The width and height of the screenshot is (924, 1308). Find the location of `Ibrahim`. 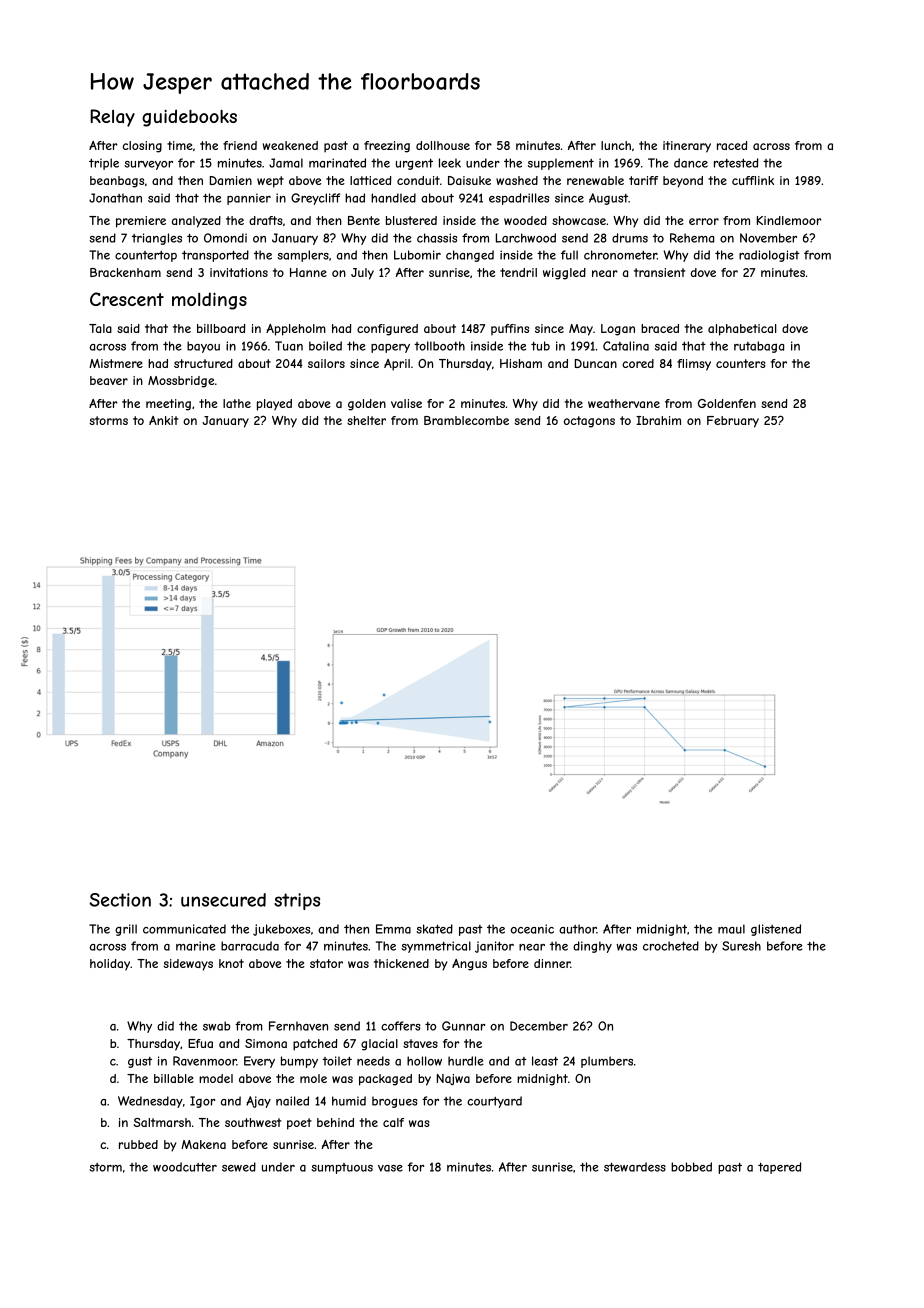

Ibrahim is located at coordinates (658, 420).
